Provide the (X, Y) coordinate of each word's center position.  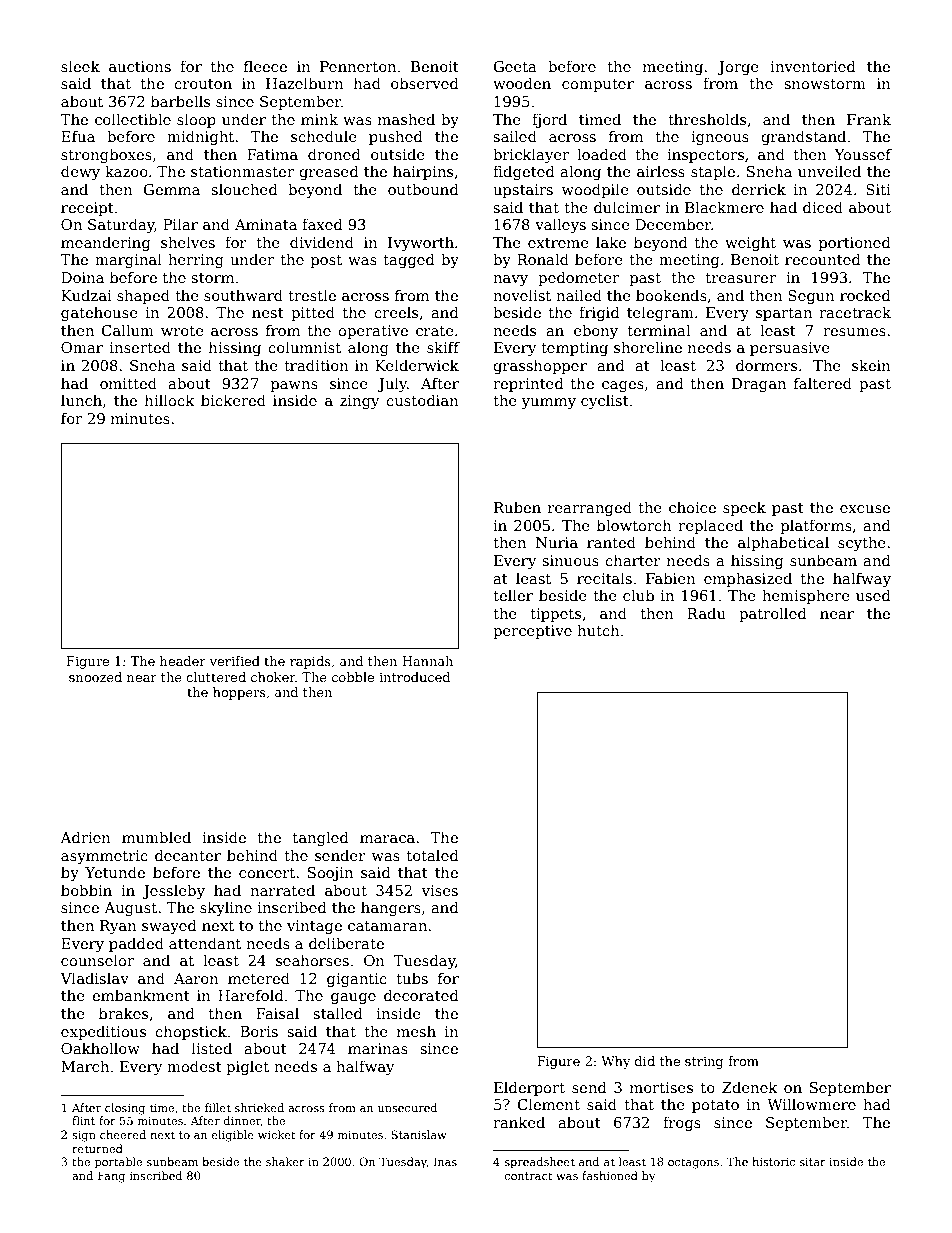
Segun (811, 297)
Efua (78, 136)
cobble (353, 677)
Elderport (529, 1088)
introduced (414, 677)
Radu (706, 613)
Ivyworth (421, 243)
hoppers (239, 693)
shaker (285, 1161)
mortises (661, 1087)
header (183, 661)
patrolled (773, 614)
